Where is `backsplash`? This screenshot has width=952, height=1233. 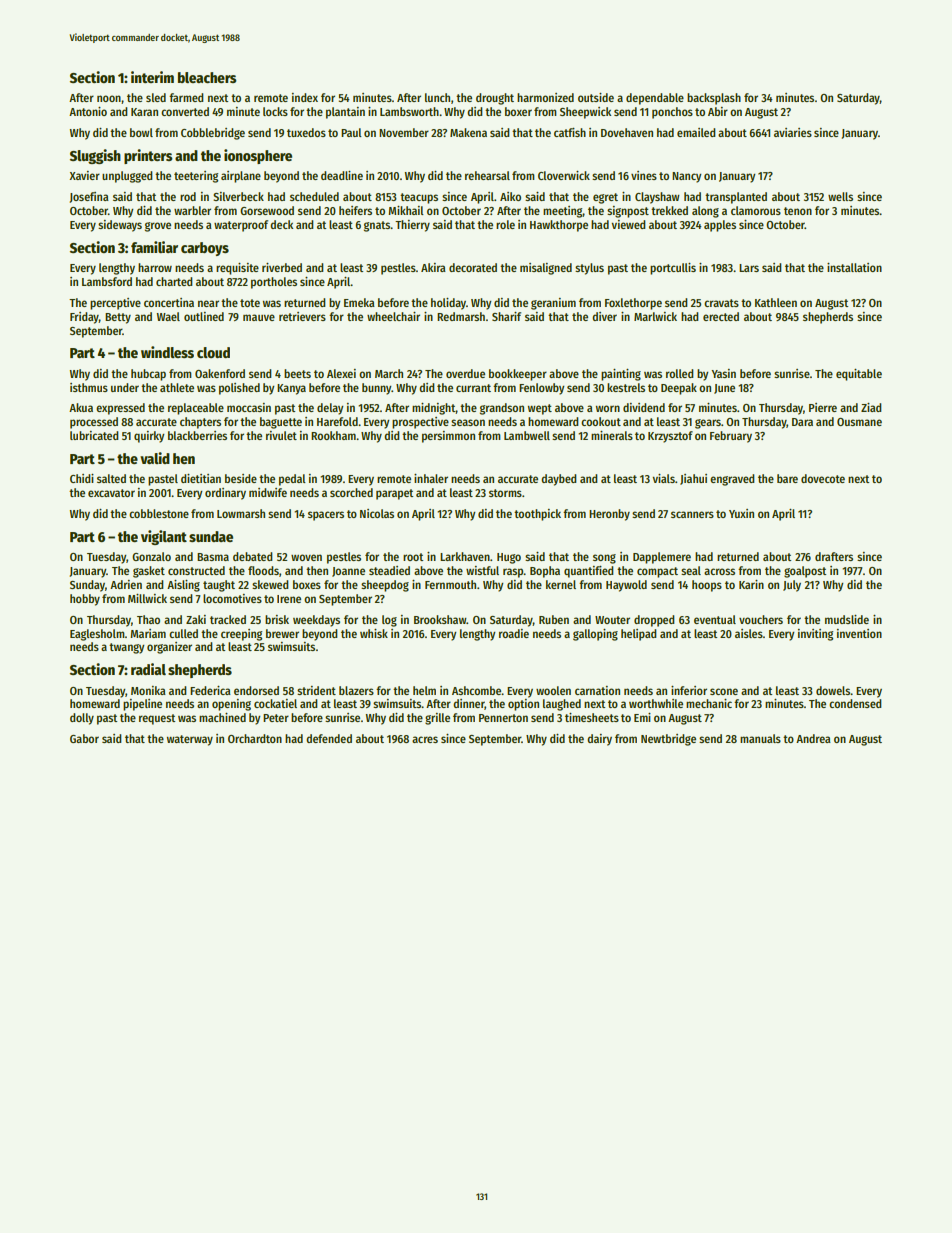
backsplash is located at coordinates (714, 99).
